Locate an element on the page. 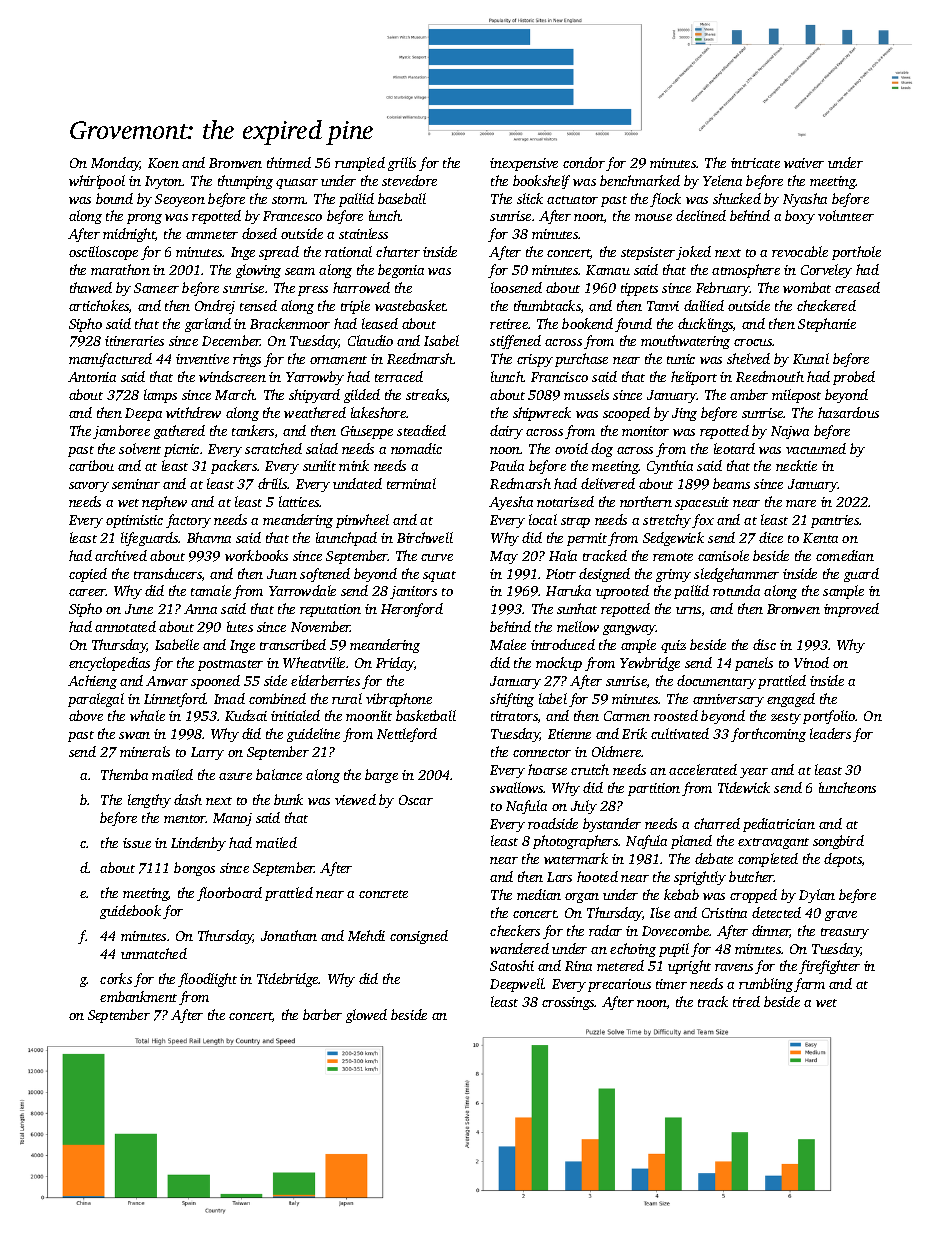 The height and width of the page is (1233, 952). rural is located at coordinates (347, 698).
